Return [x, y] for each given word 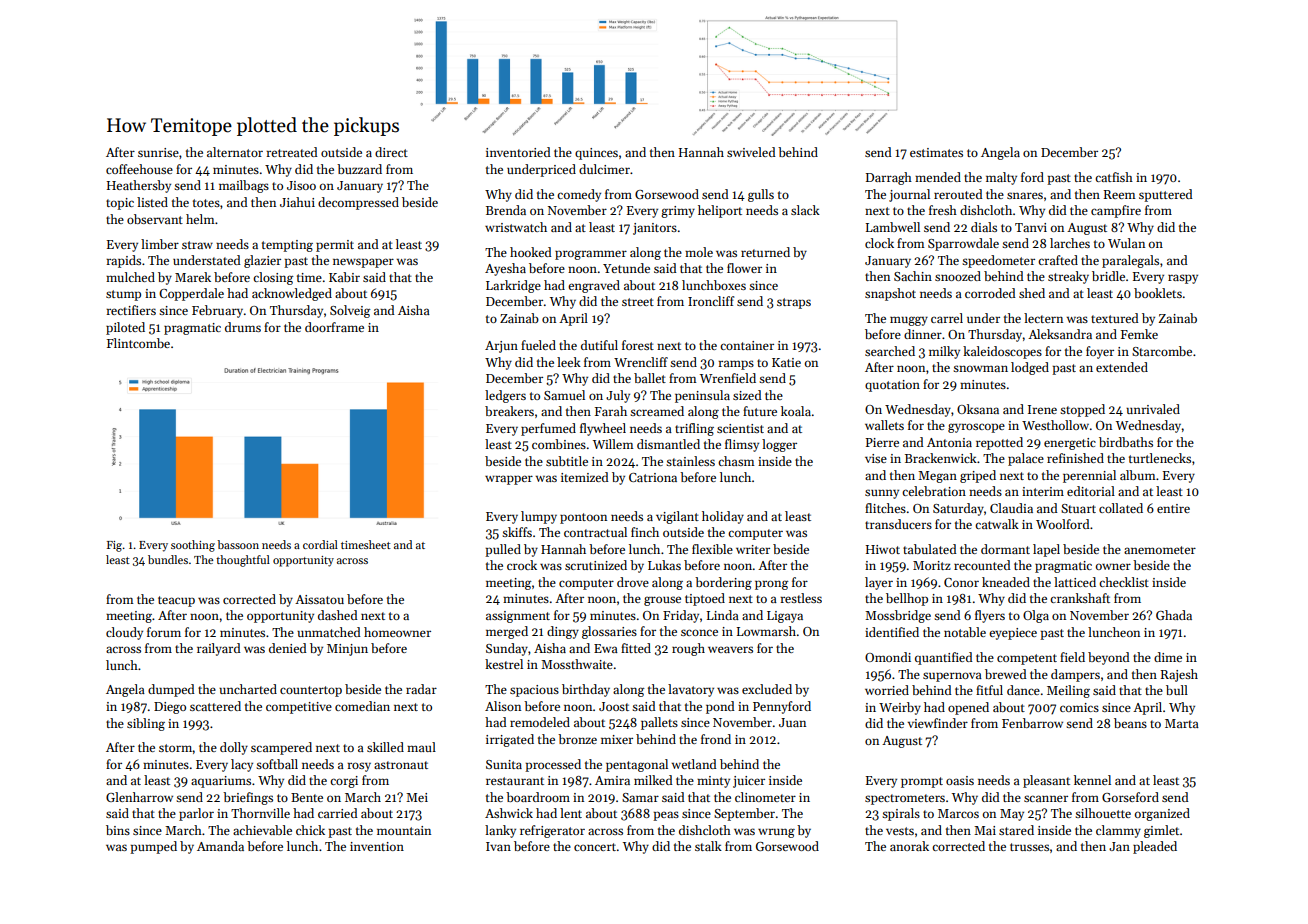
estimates [936, 152]
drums [243, 327]
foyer [1100, 352]
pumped [153, 847]
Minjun [347, 650]
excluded [767, 689]
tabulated [930, 549]
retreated [292, 152]
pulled [503, 550]
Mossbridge [898, 616]
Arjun [501, 347]
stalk [708, 846]
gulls [761, 195]
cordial [320, 544]
